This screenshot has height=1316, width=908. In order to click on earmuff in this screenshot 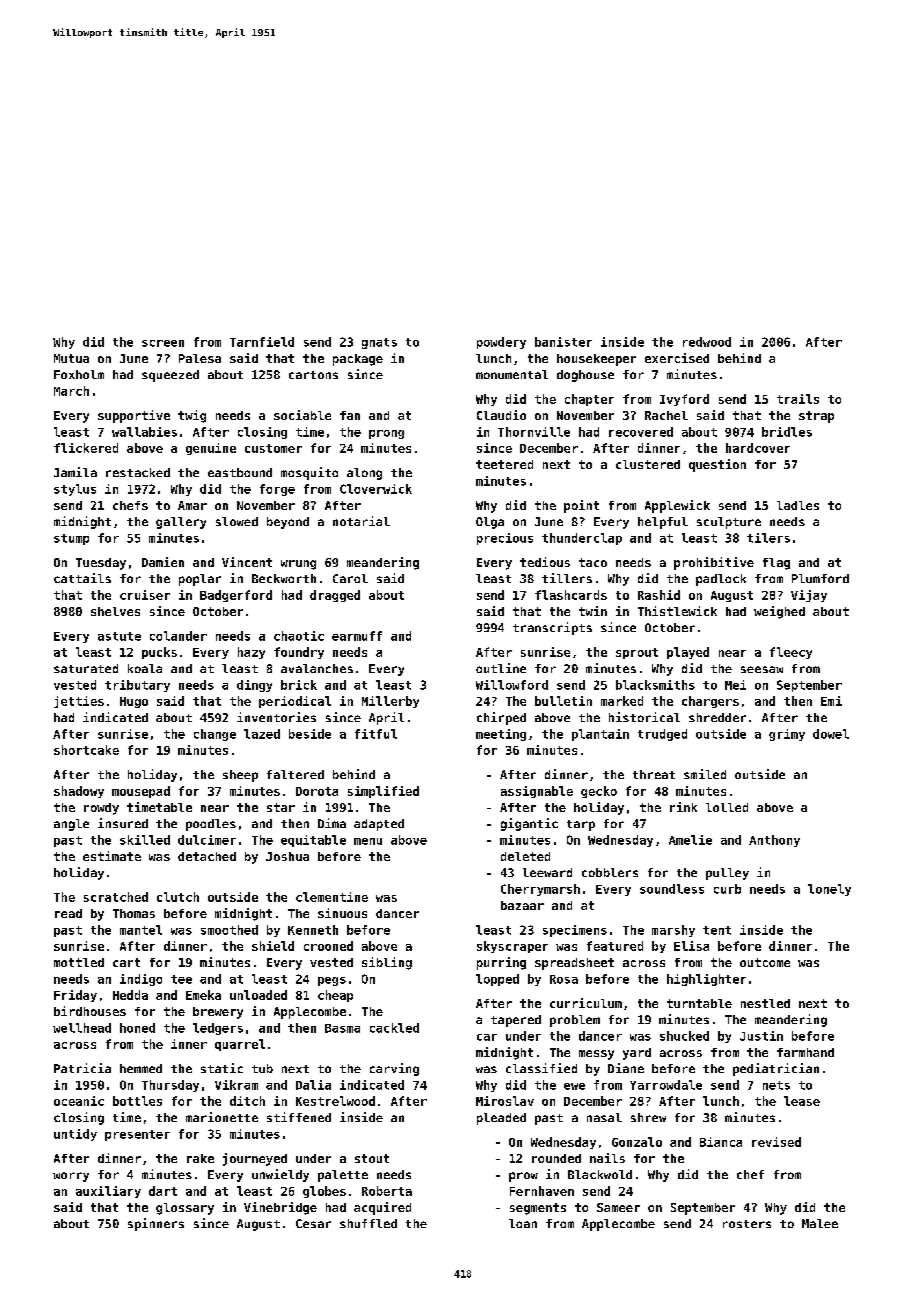, I will do `click(357, 636)`.
